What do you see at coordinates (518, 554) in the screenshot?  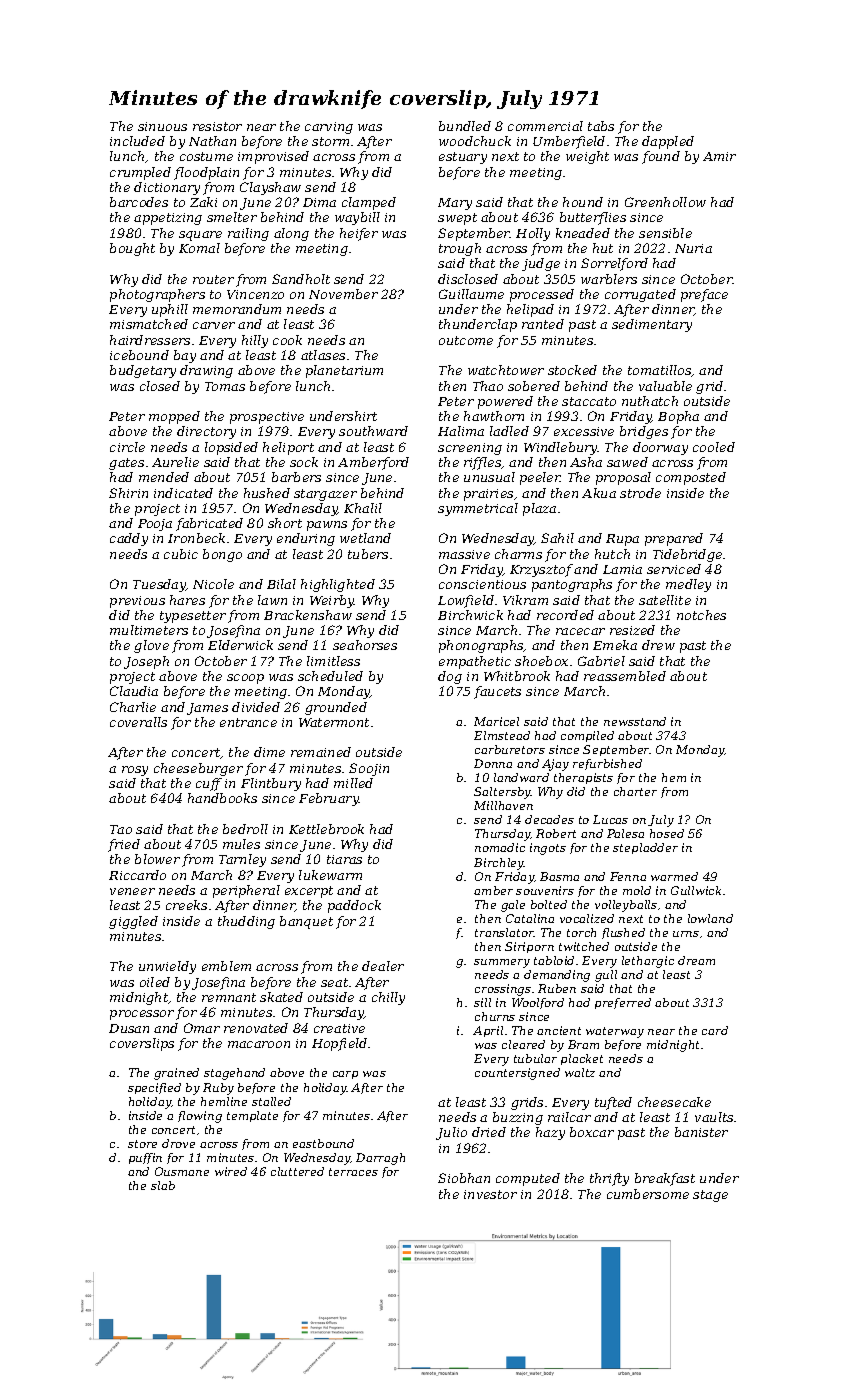 I see `charms` at bounding box center [518, 554].
